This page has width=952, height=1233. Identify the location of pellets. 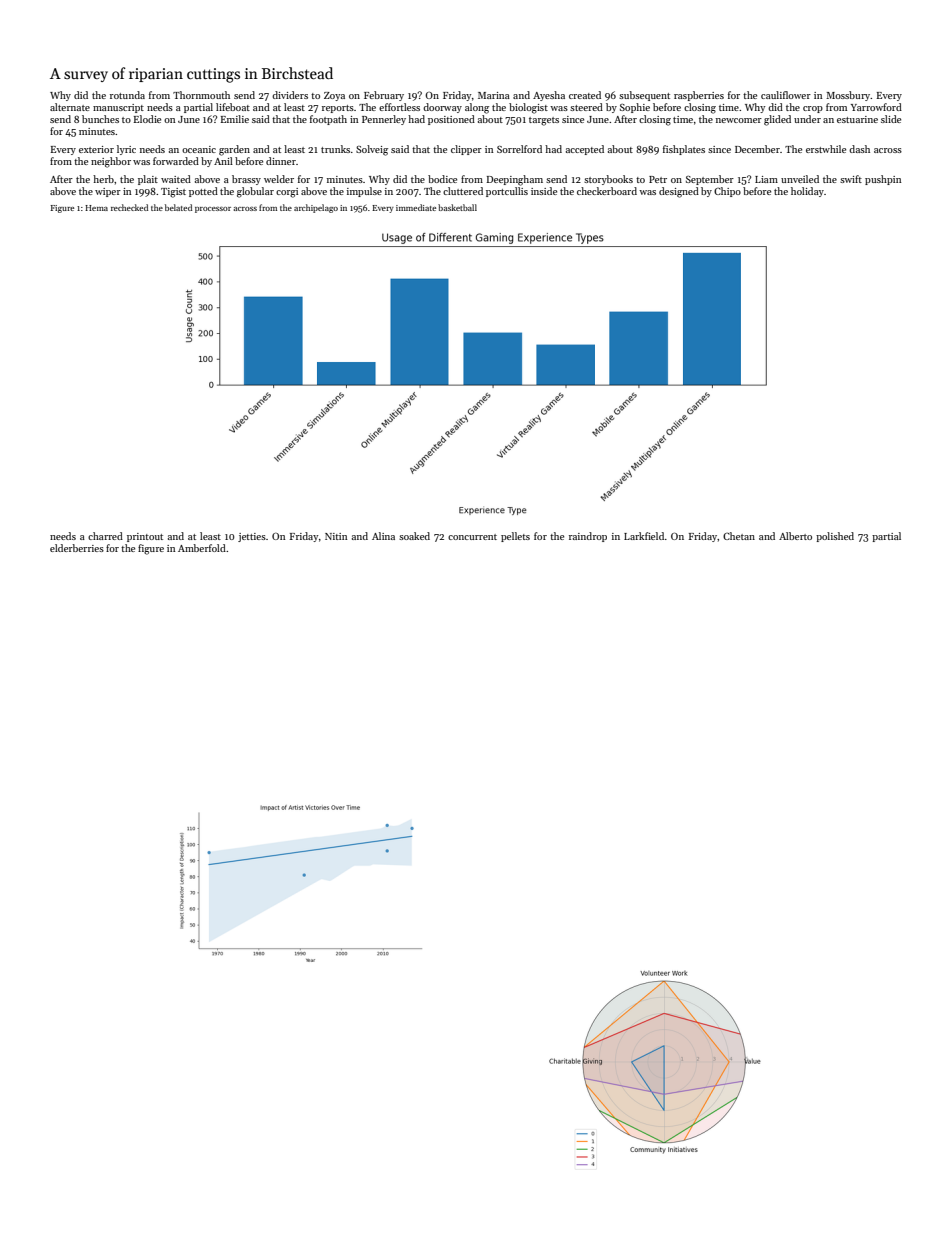
(515, 537).
